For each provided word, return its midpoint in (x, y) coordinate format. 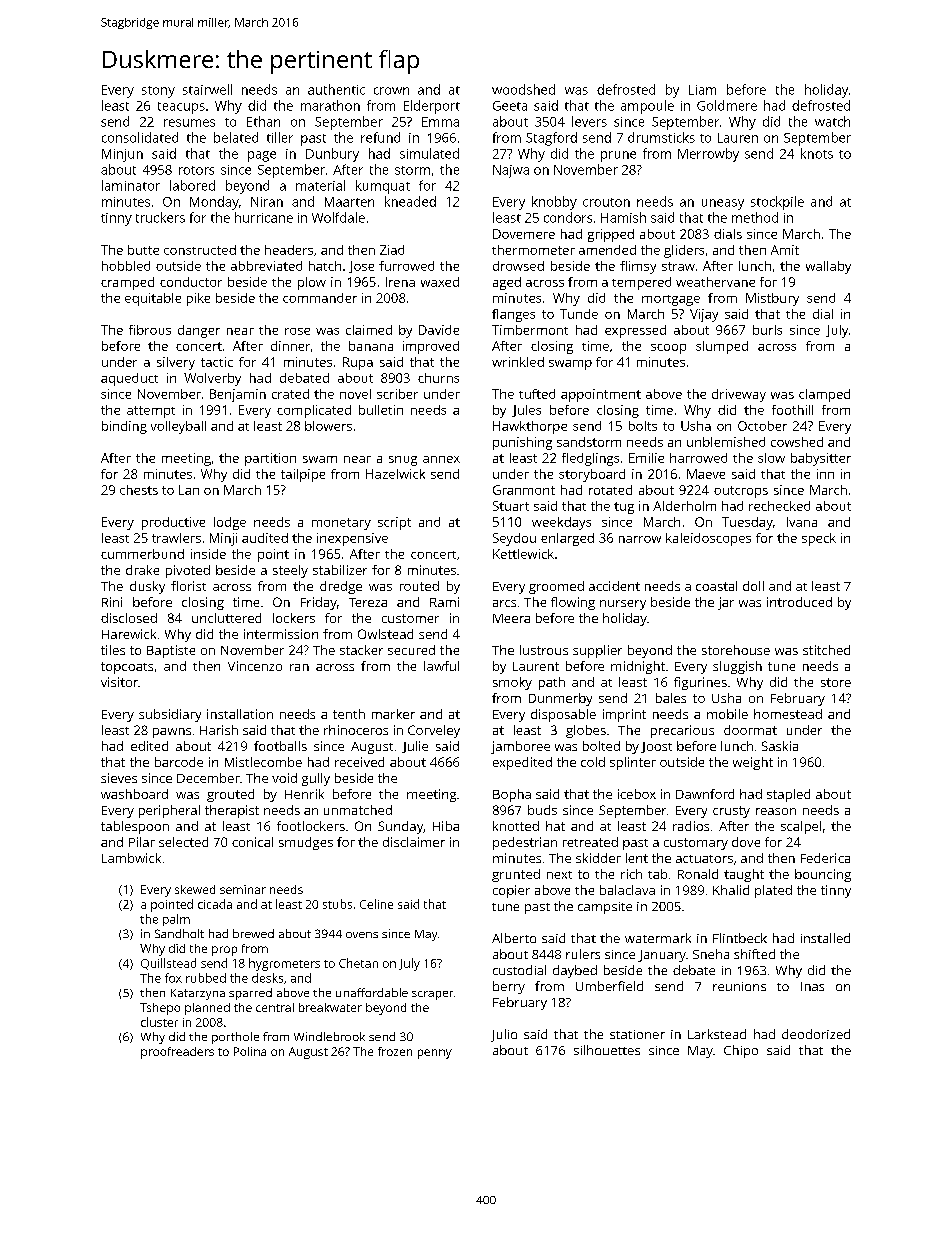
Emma (440, 122)
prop (224, 951)
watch (832, 121)
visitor (119, 682)
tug (624, 508)
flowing (573, 603)
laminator (131, 185)
